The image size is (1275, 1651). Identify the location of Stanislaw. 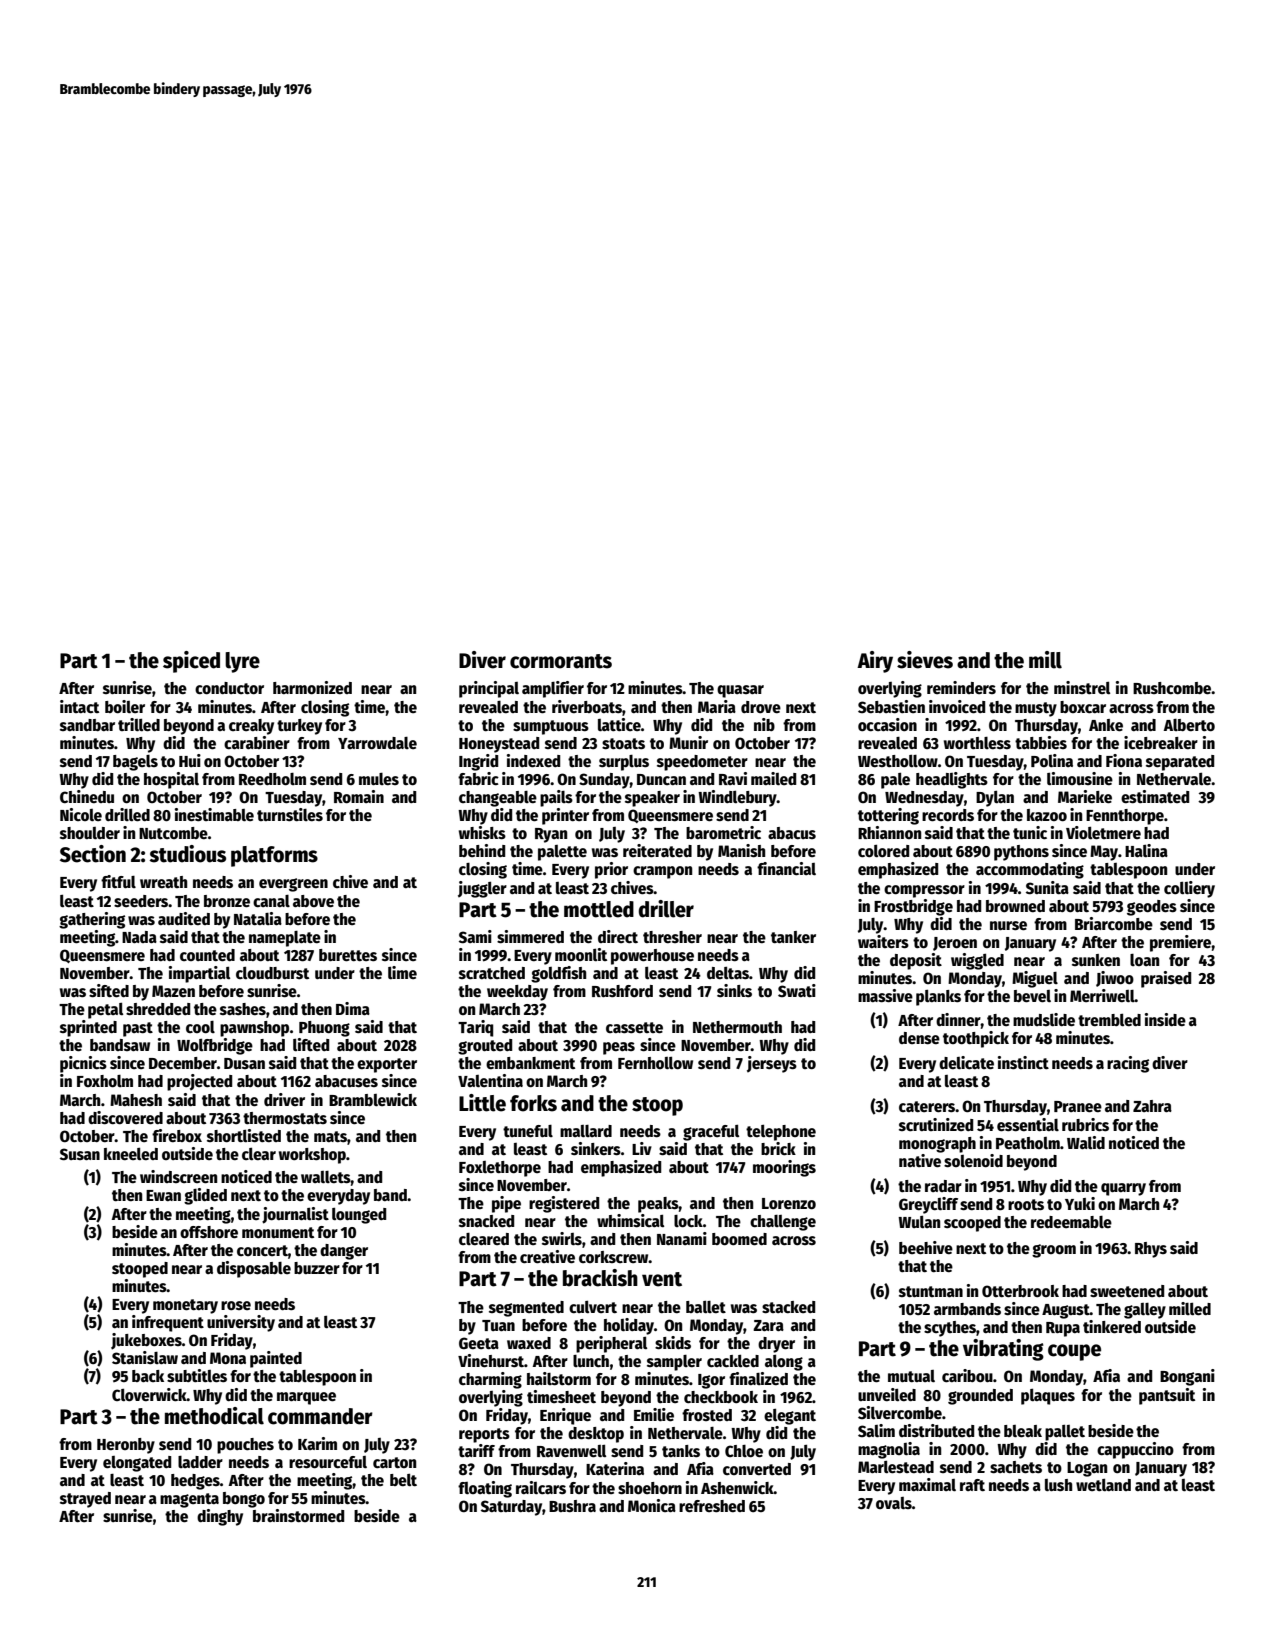
(145, 1357).
